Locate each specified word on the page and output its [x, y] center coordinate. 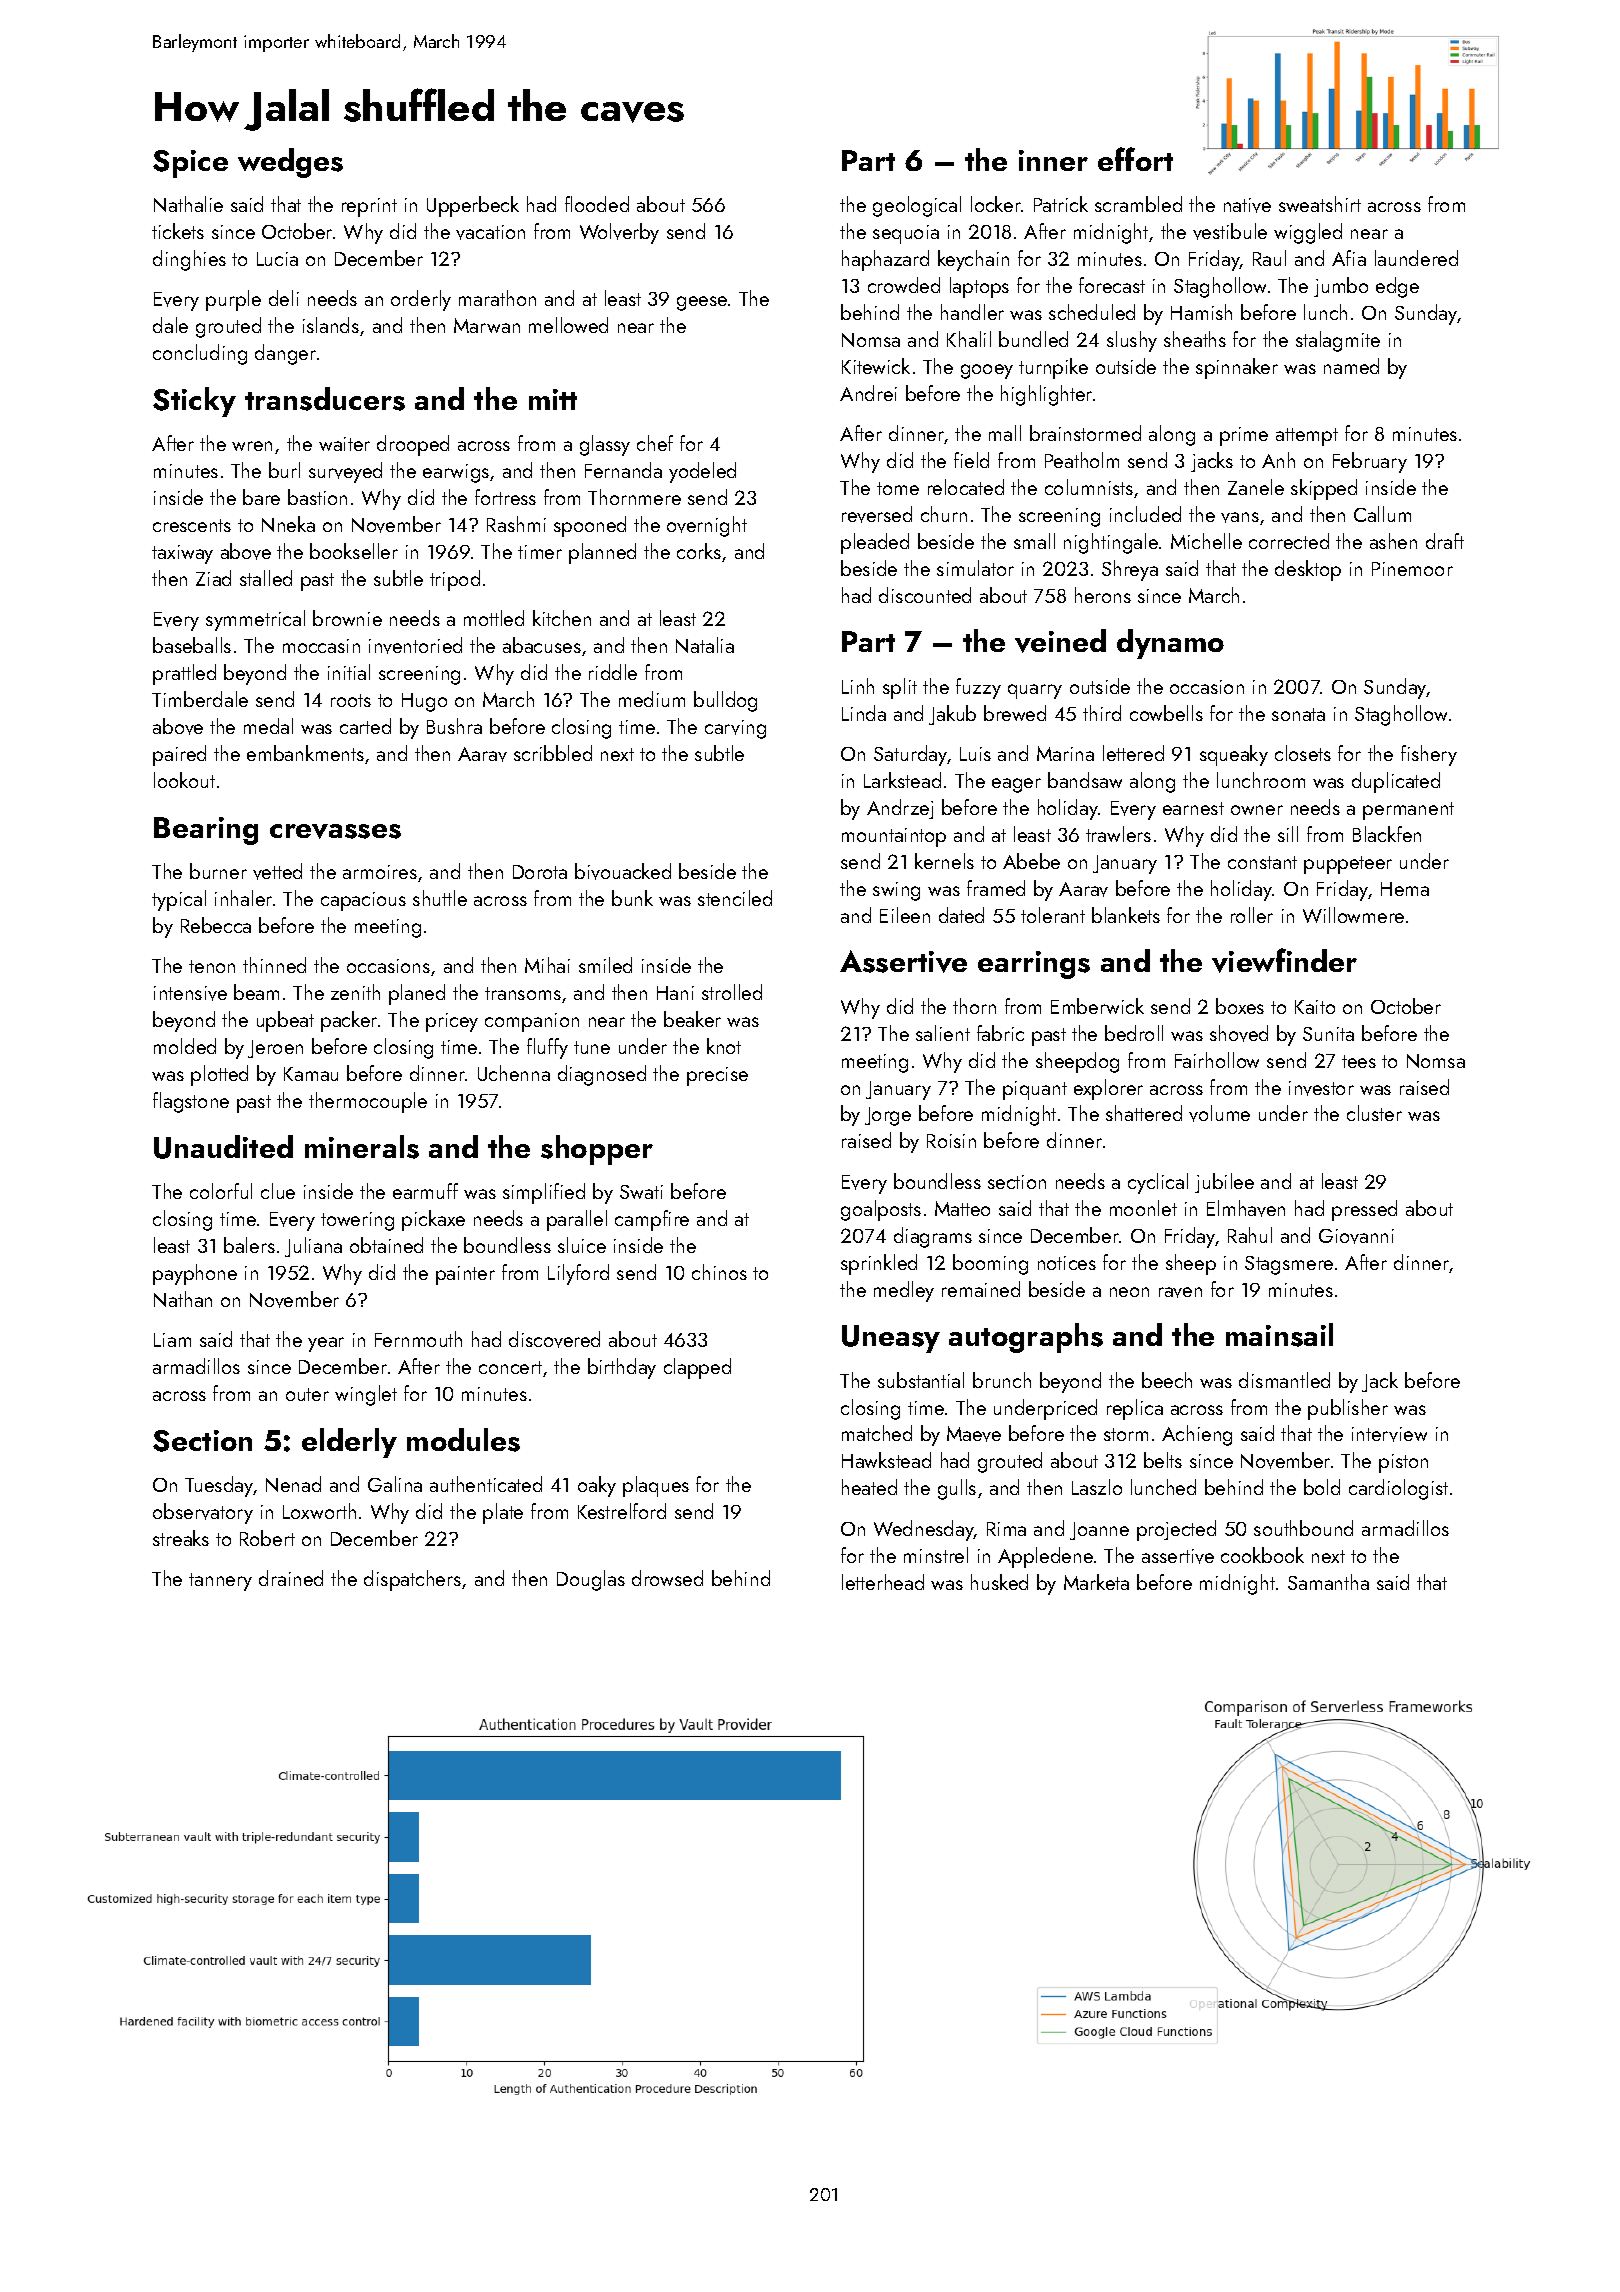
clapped [697, 1368]
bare [261, 497]
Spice [190, 164]
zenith [355, 992]
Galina [395, 1484]
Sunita [1328, 1034]
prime [1244, 436]
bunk [632, 898]
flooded [597, 204]
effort [1135, 159]
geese [702, 303]
